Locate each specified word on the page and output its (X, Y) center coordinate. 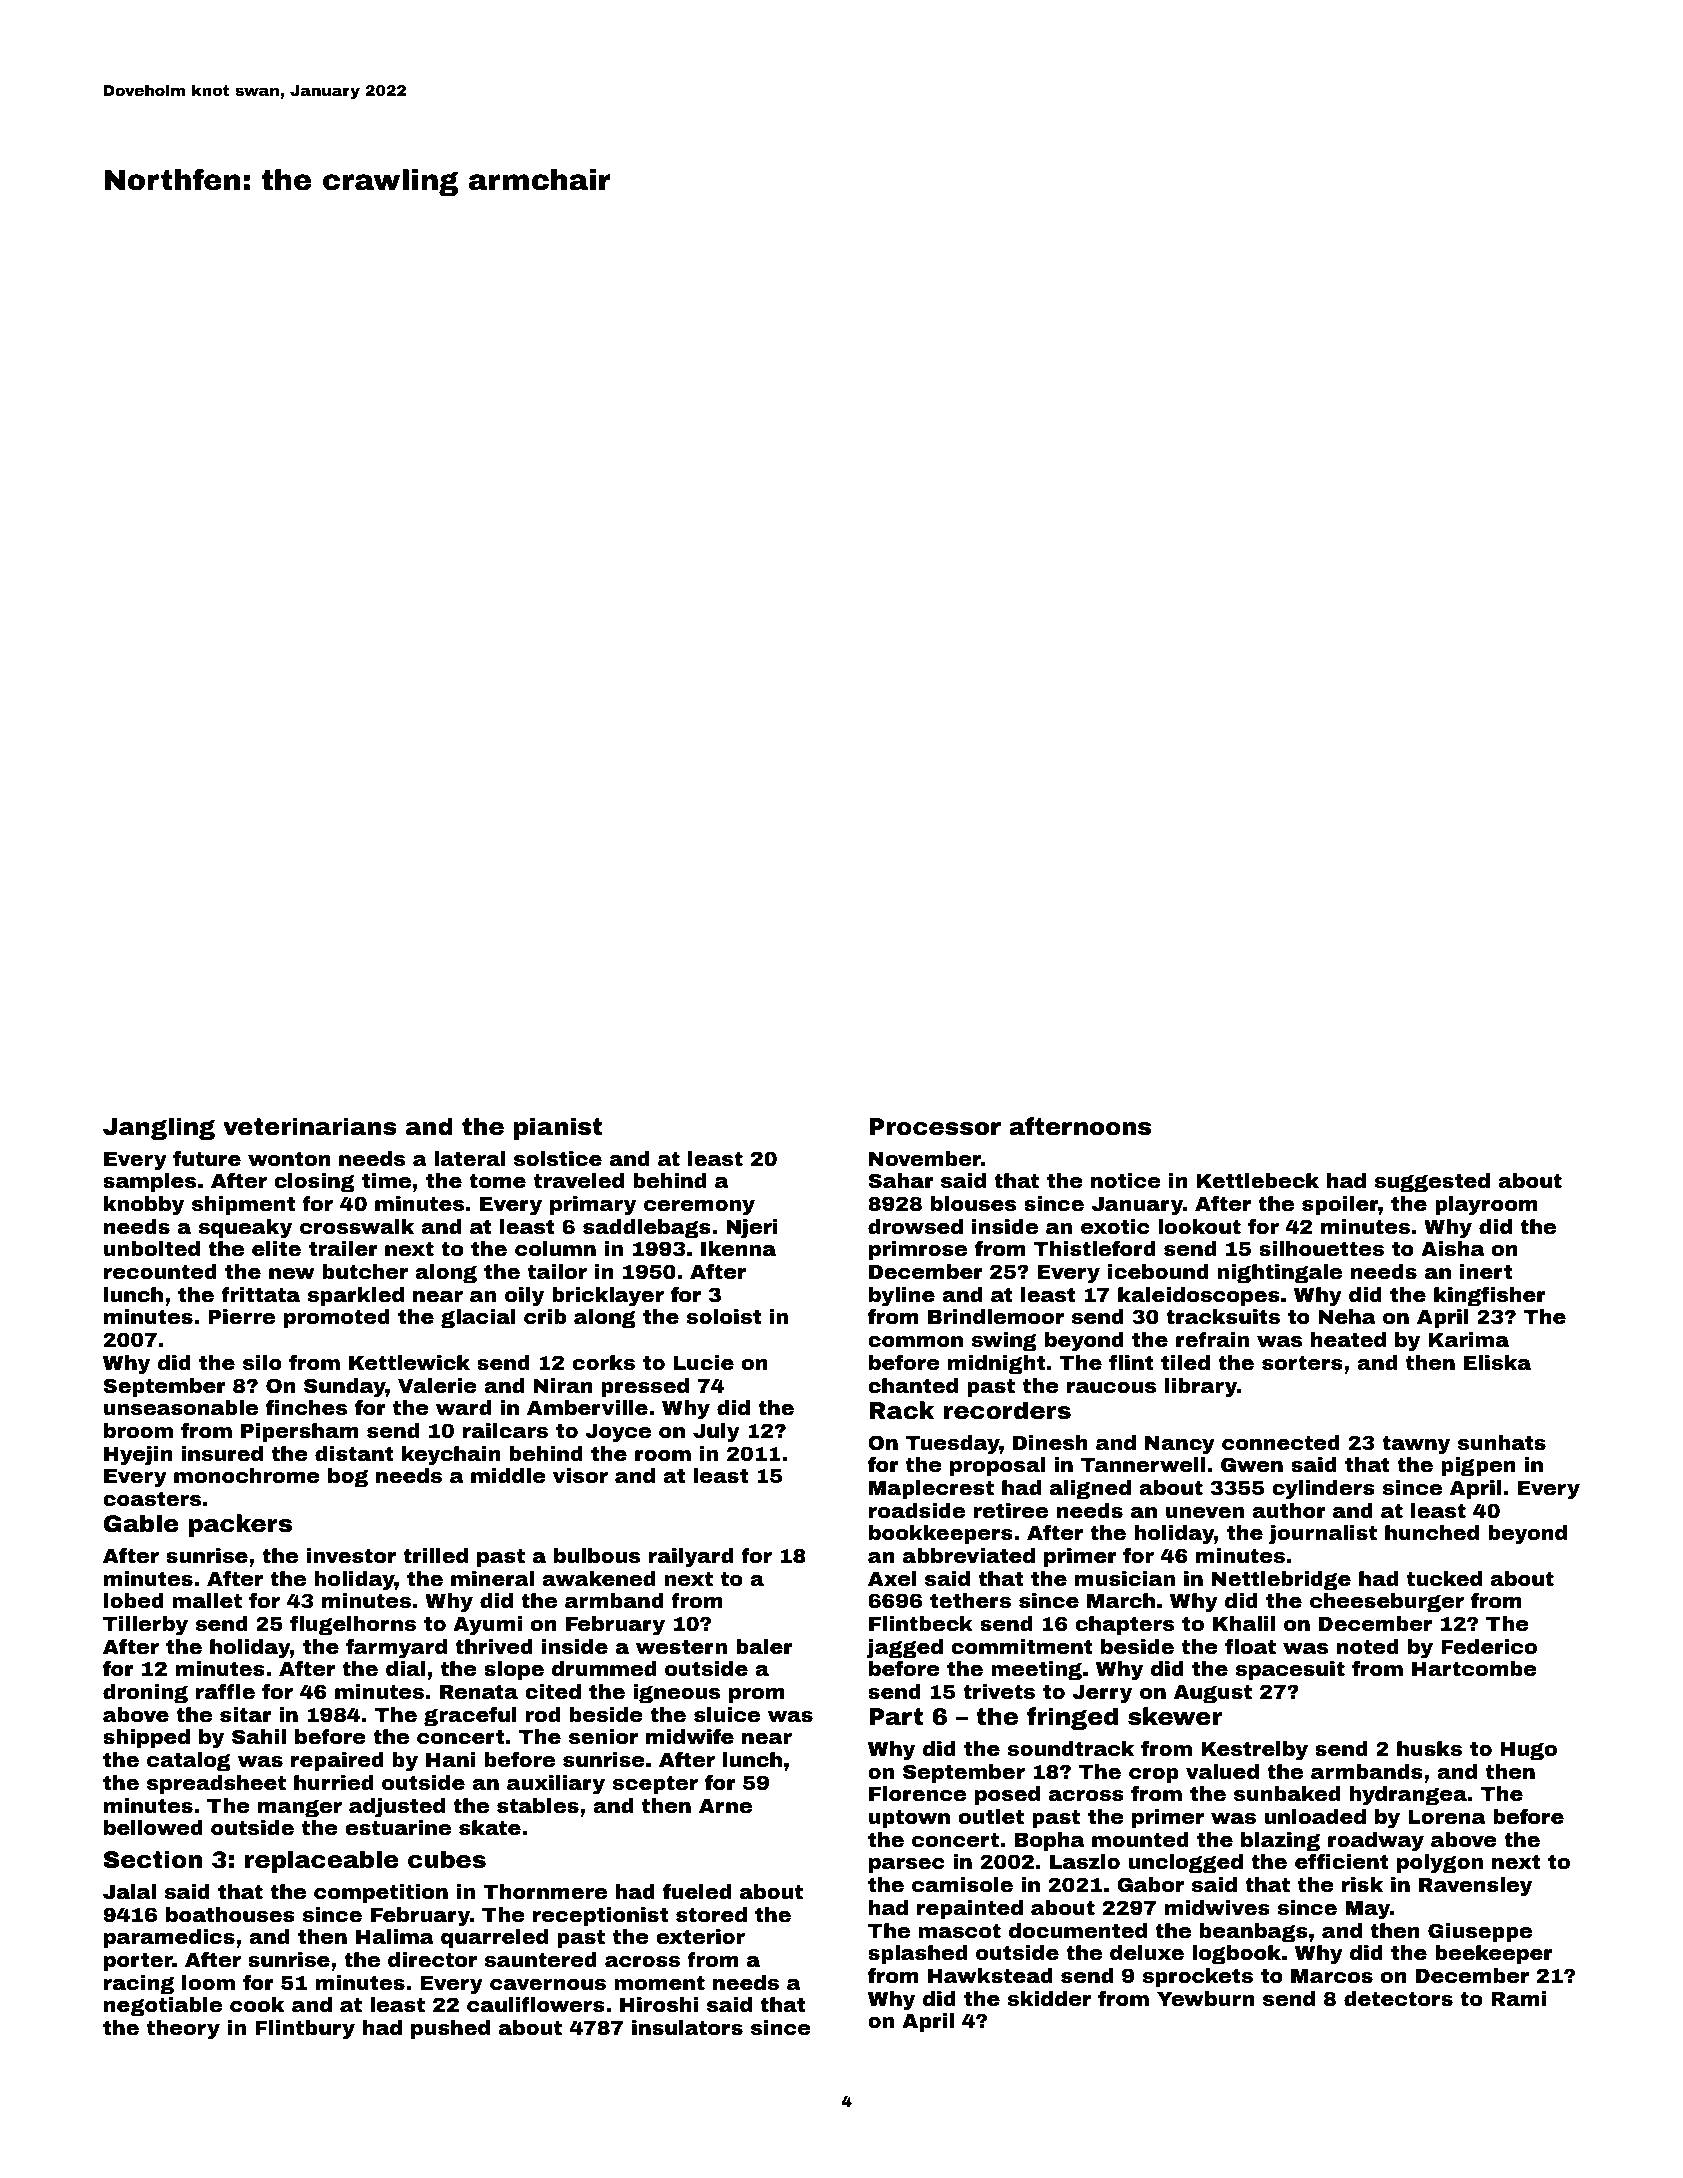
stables (538, 1805)
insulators (687, 2027)
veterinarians (310, 1126)
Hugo (1529, 1751)
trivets (999, 1691)
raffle (225, 1691)
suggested (1432, 1183)
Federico (1489, 1646)
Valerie (437, 1385)
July (716, 1433)
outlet (991, 1816)
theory (183, 2030)
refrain (1212, 1339)
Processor (935, 1127)
